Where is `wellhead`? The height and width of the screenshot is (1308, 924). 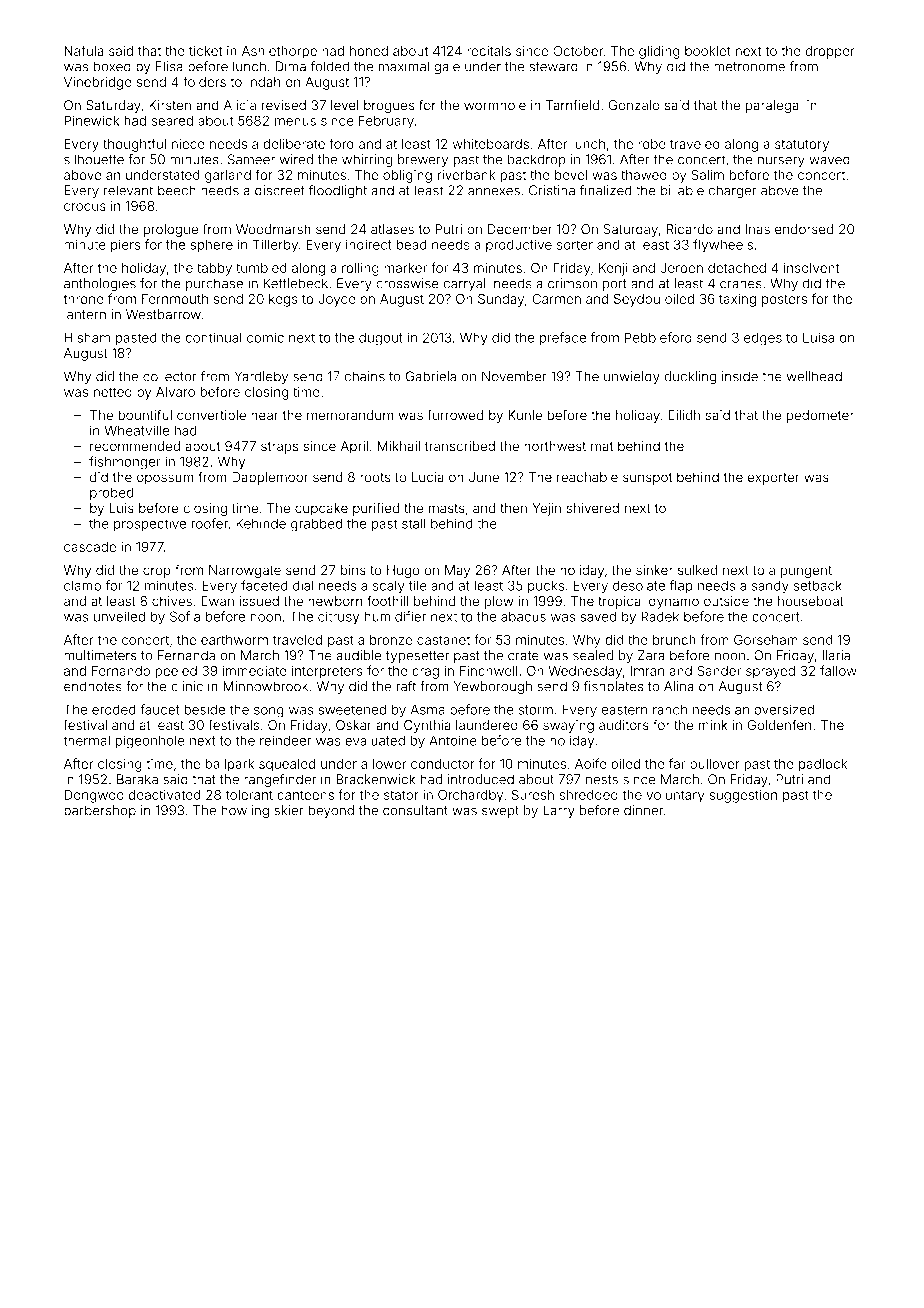
wellhead is located at coordinates (814, 376).
